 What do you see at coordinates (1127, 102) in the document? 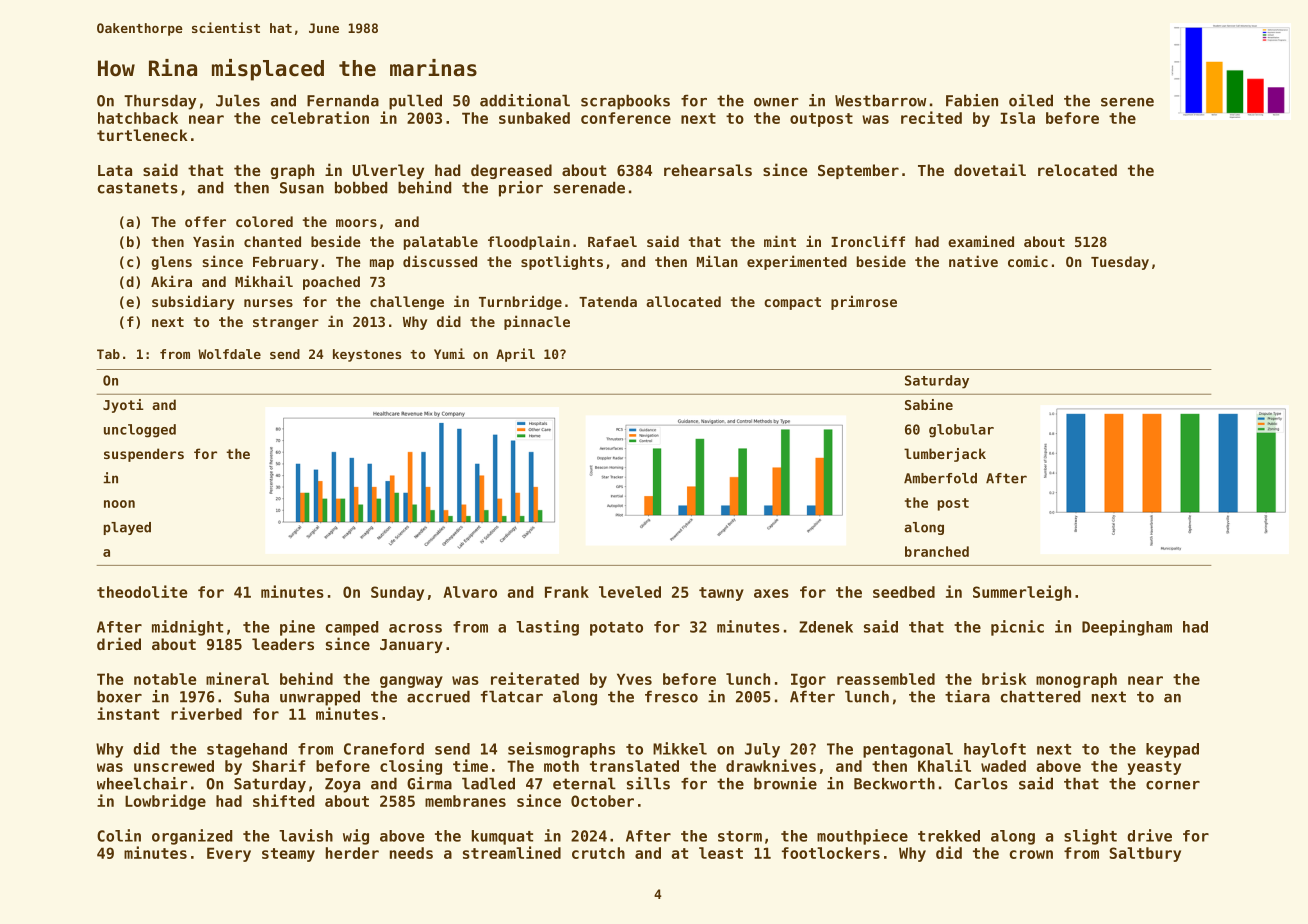
I see `serene` at bounding box center [1127, 102].
